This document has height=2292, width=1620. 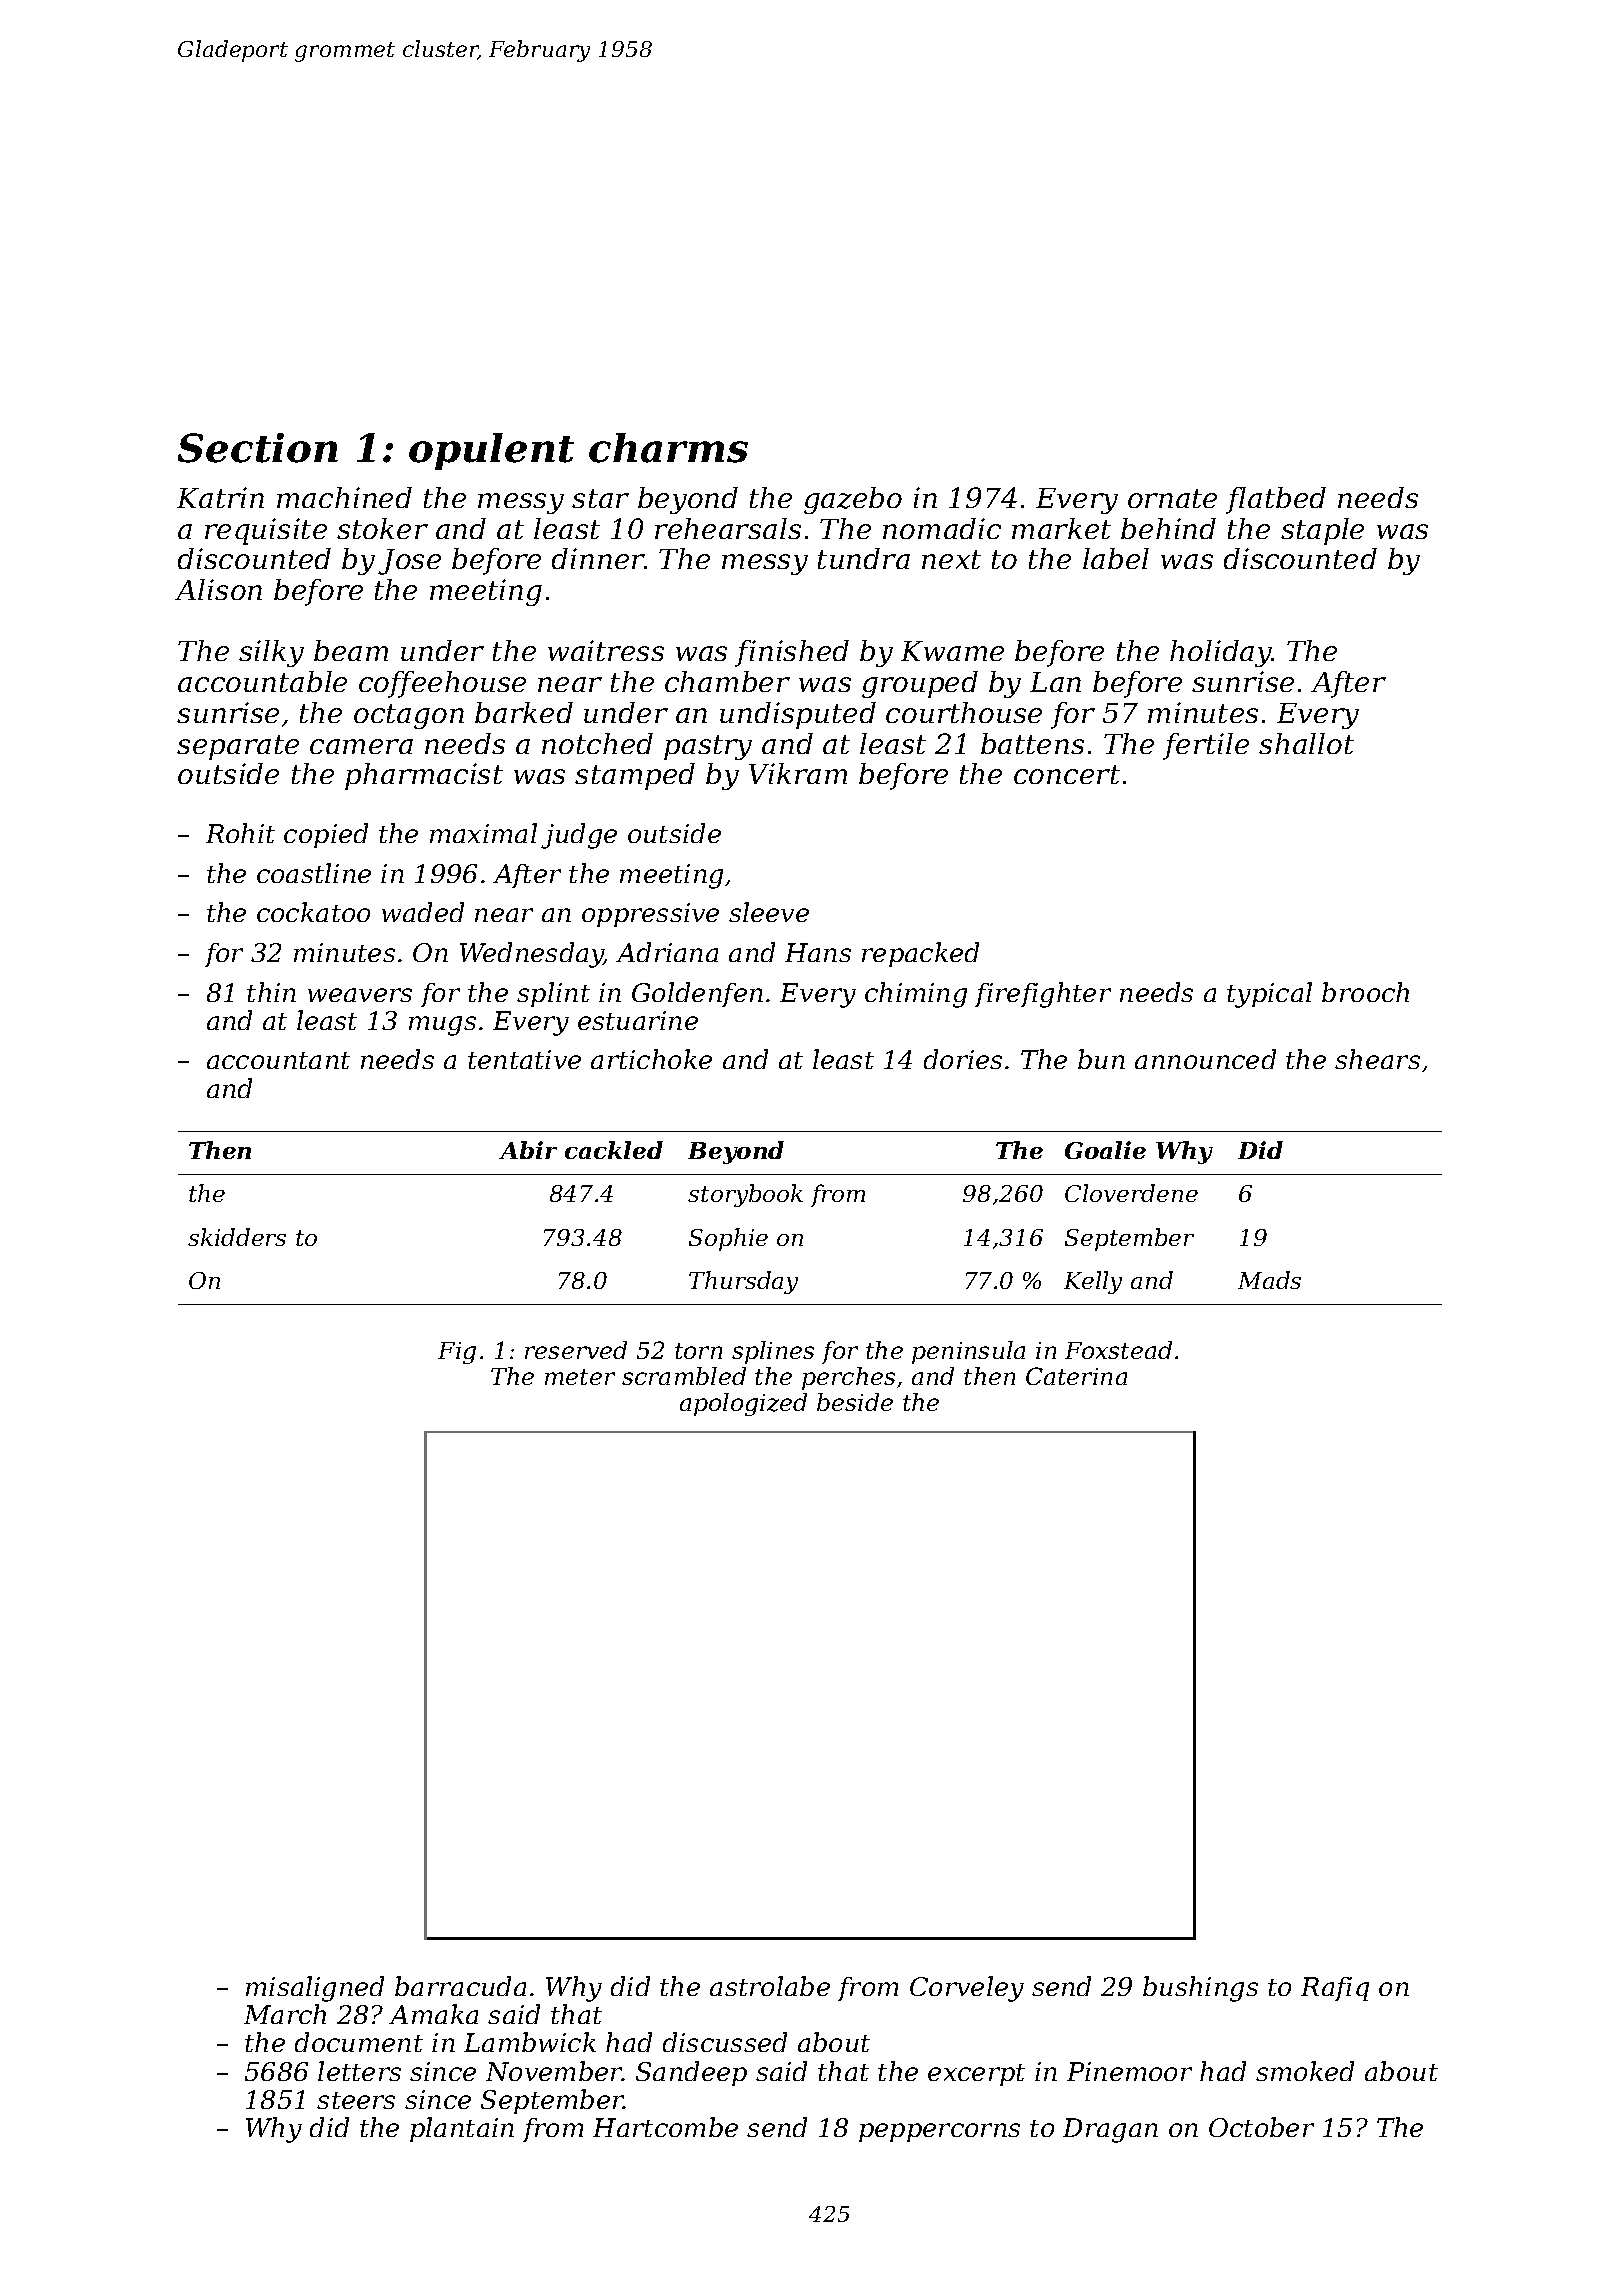 I want to click on Rafiq, so click(x=1335, y=1989).
